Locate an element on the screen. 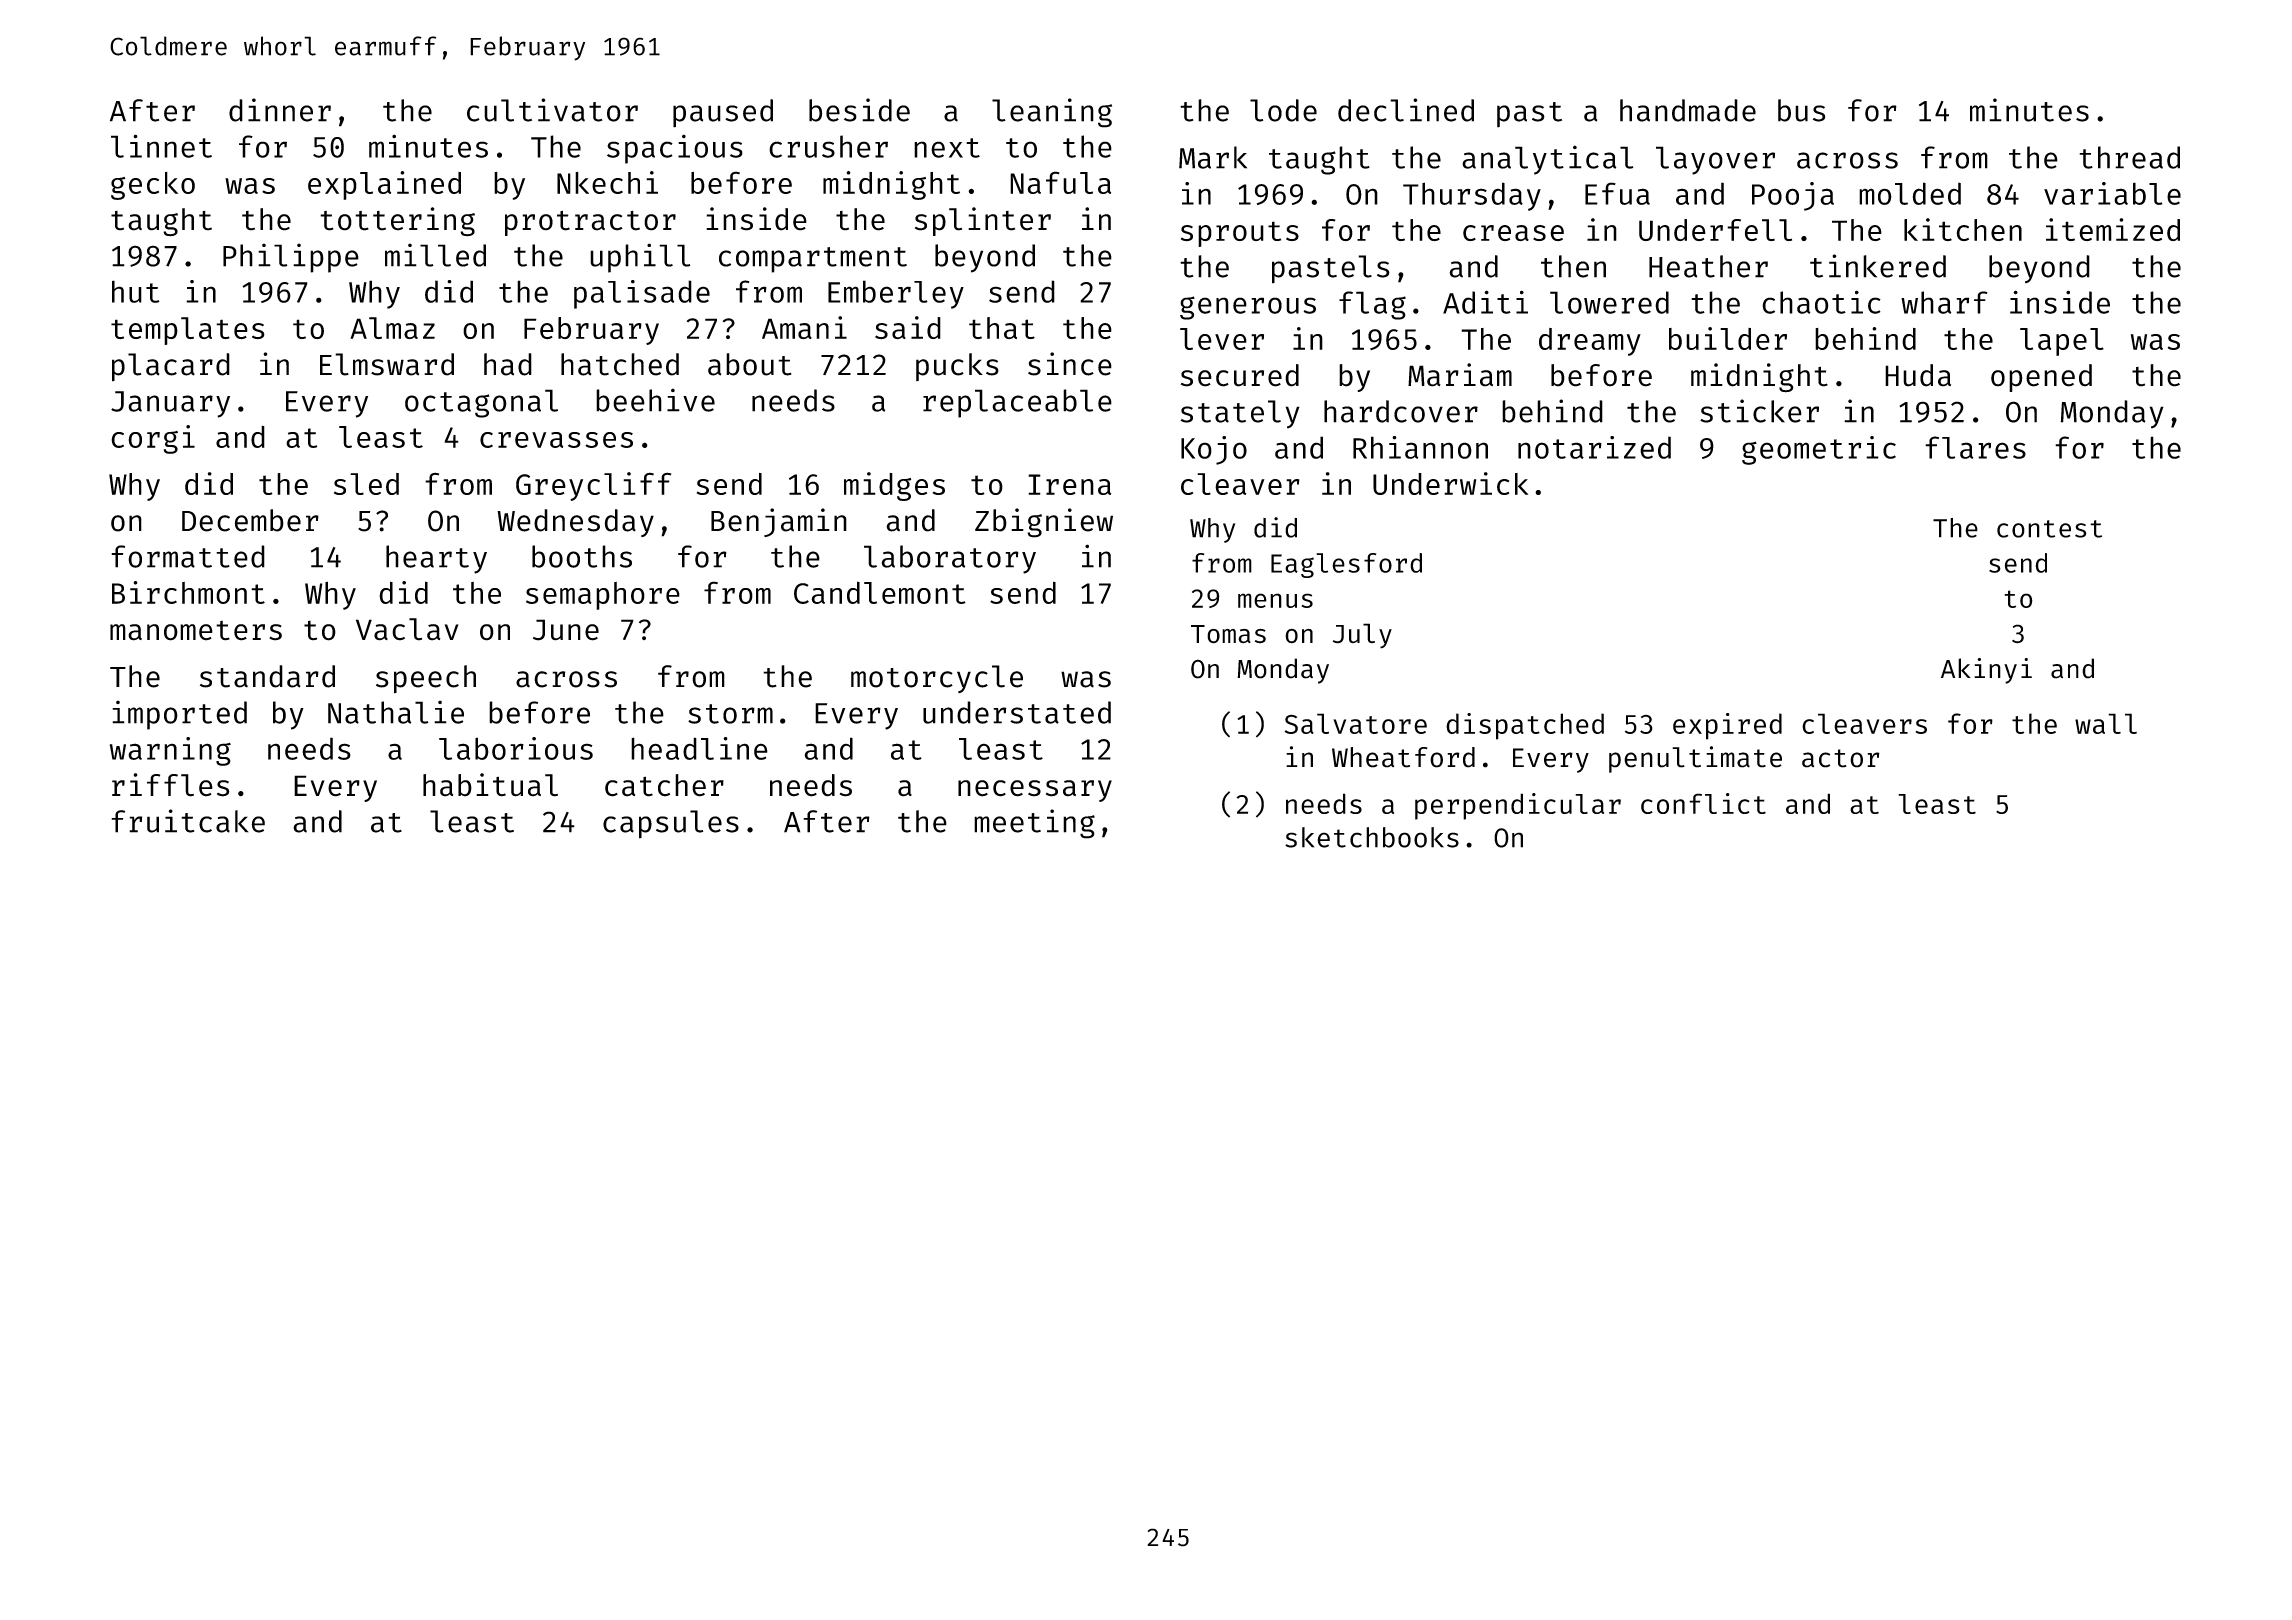 The image size is (2292, 1620). expired is located at coordinates (1727, 726).
